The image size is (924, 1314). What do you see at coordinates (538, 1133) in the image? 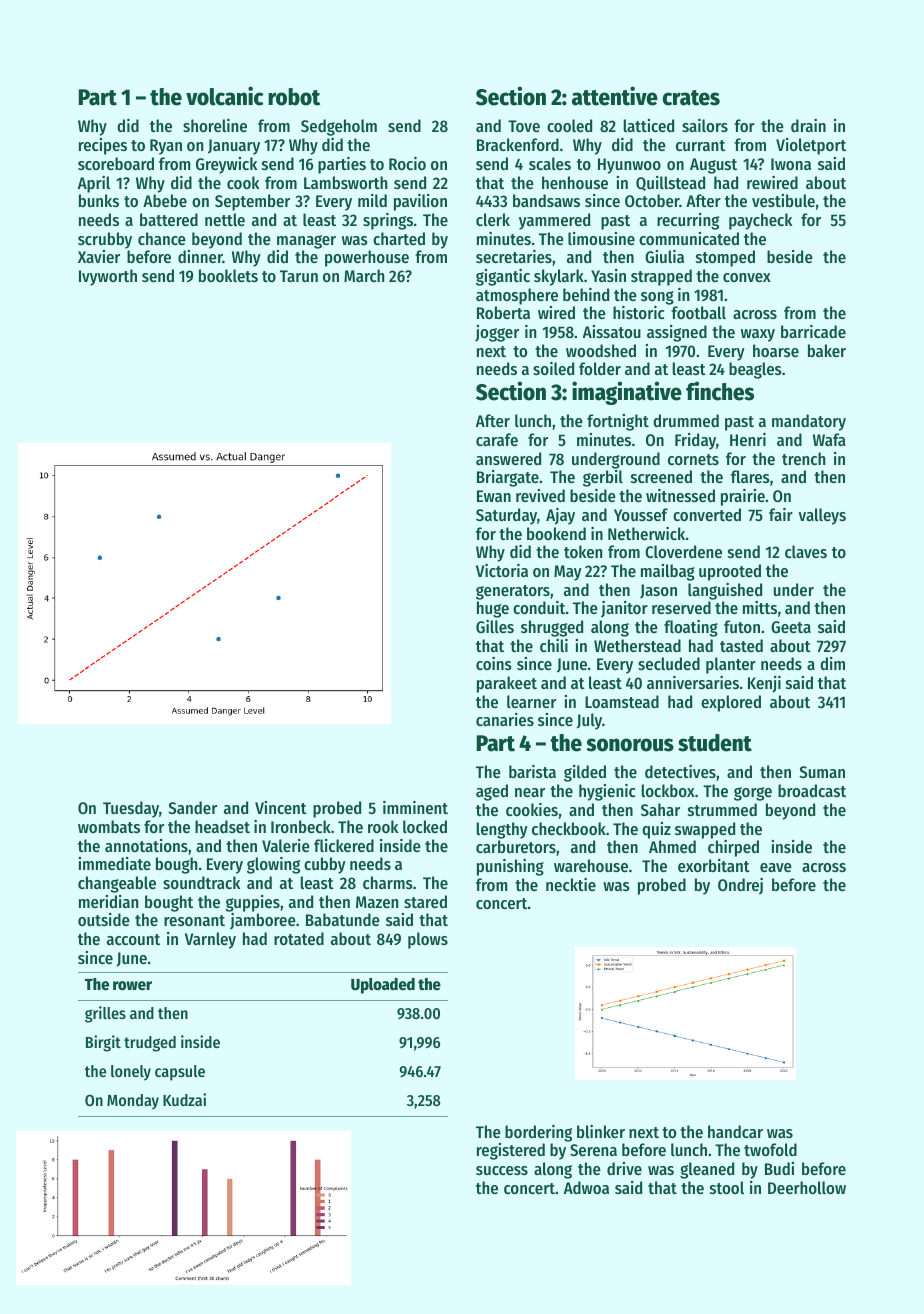
I see `bordering` at bounding box center [538, 1133].
